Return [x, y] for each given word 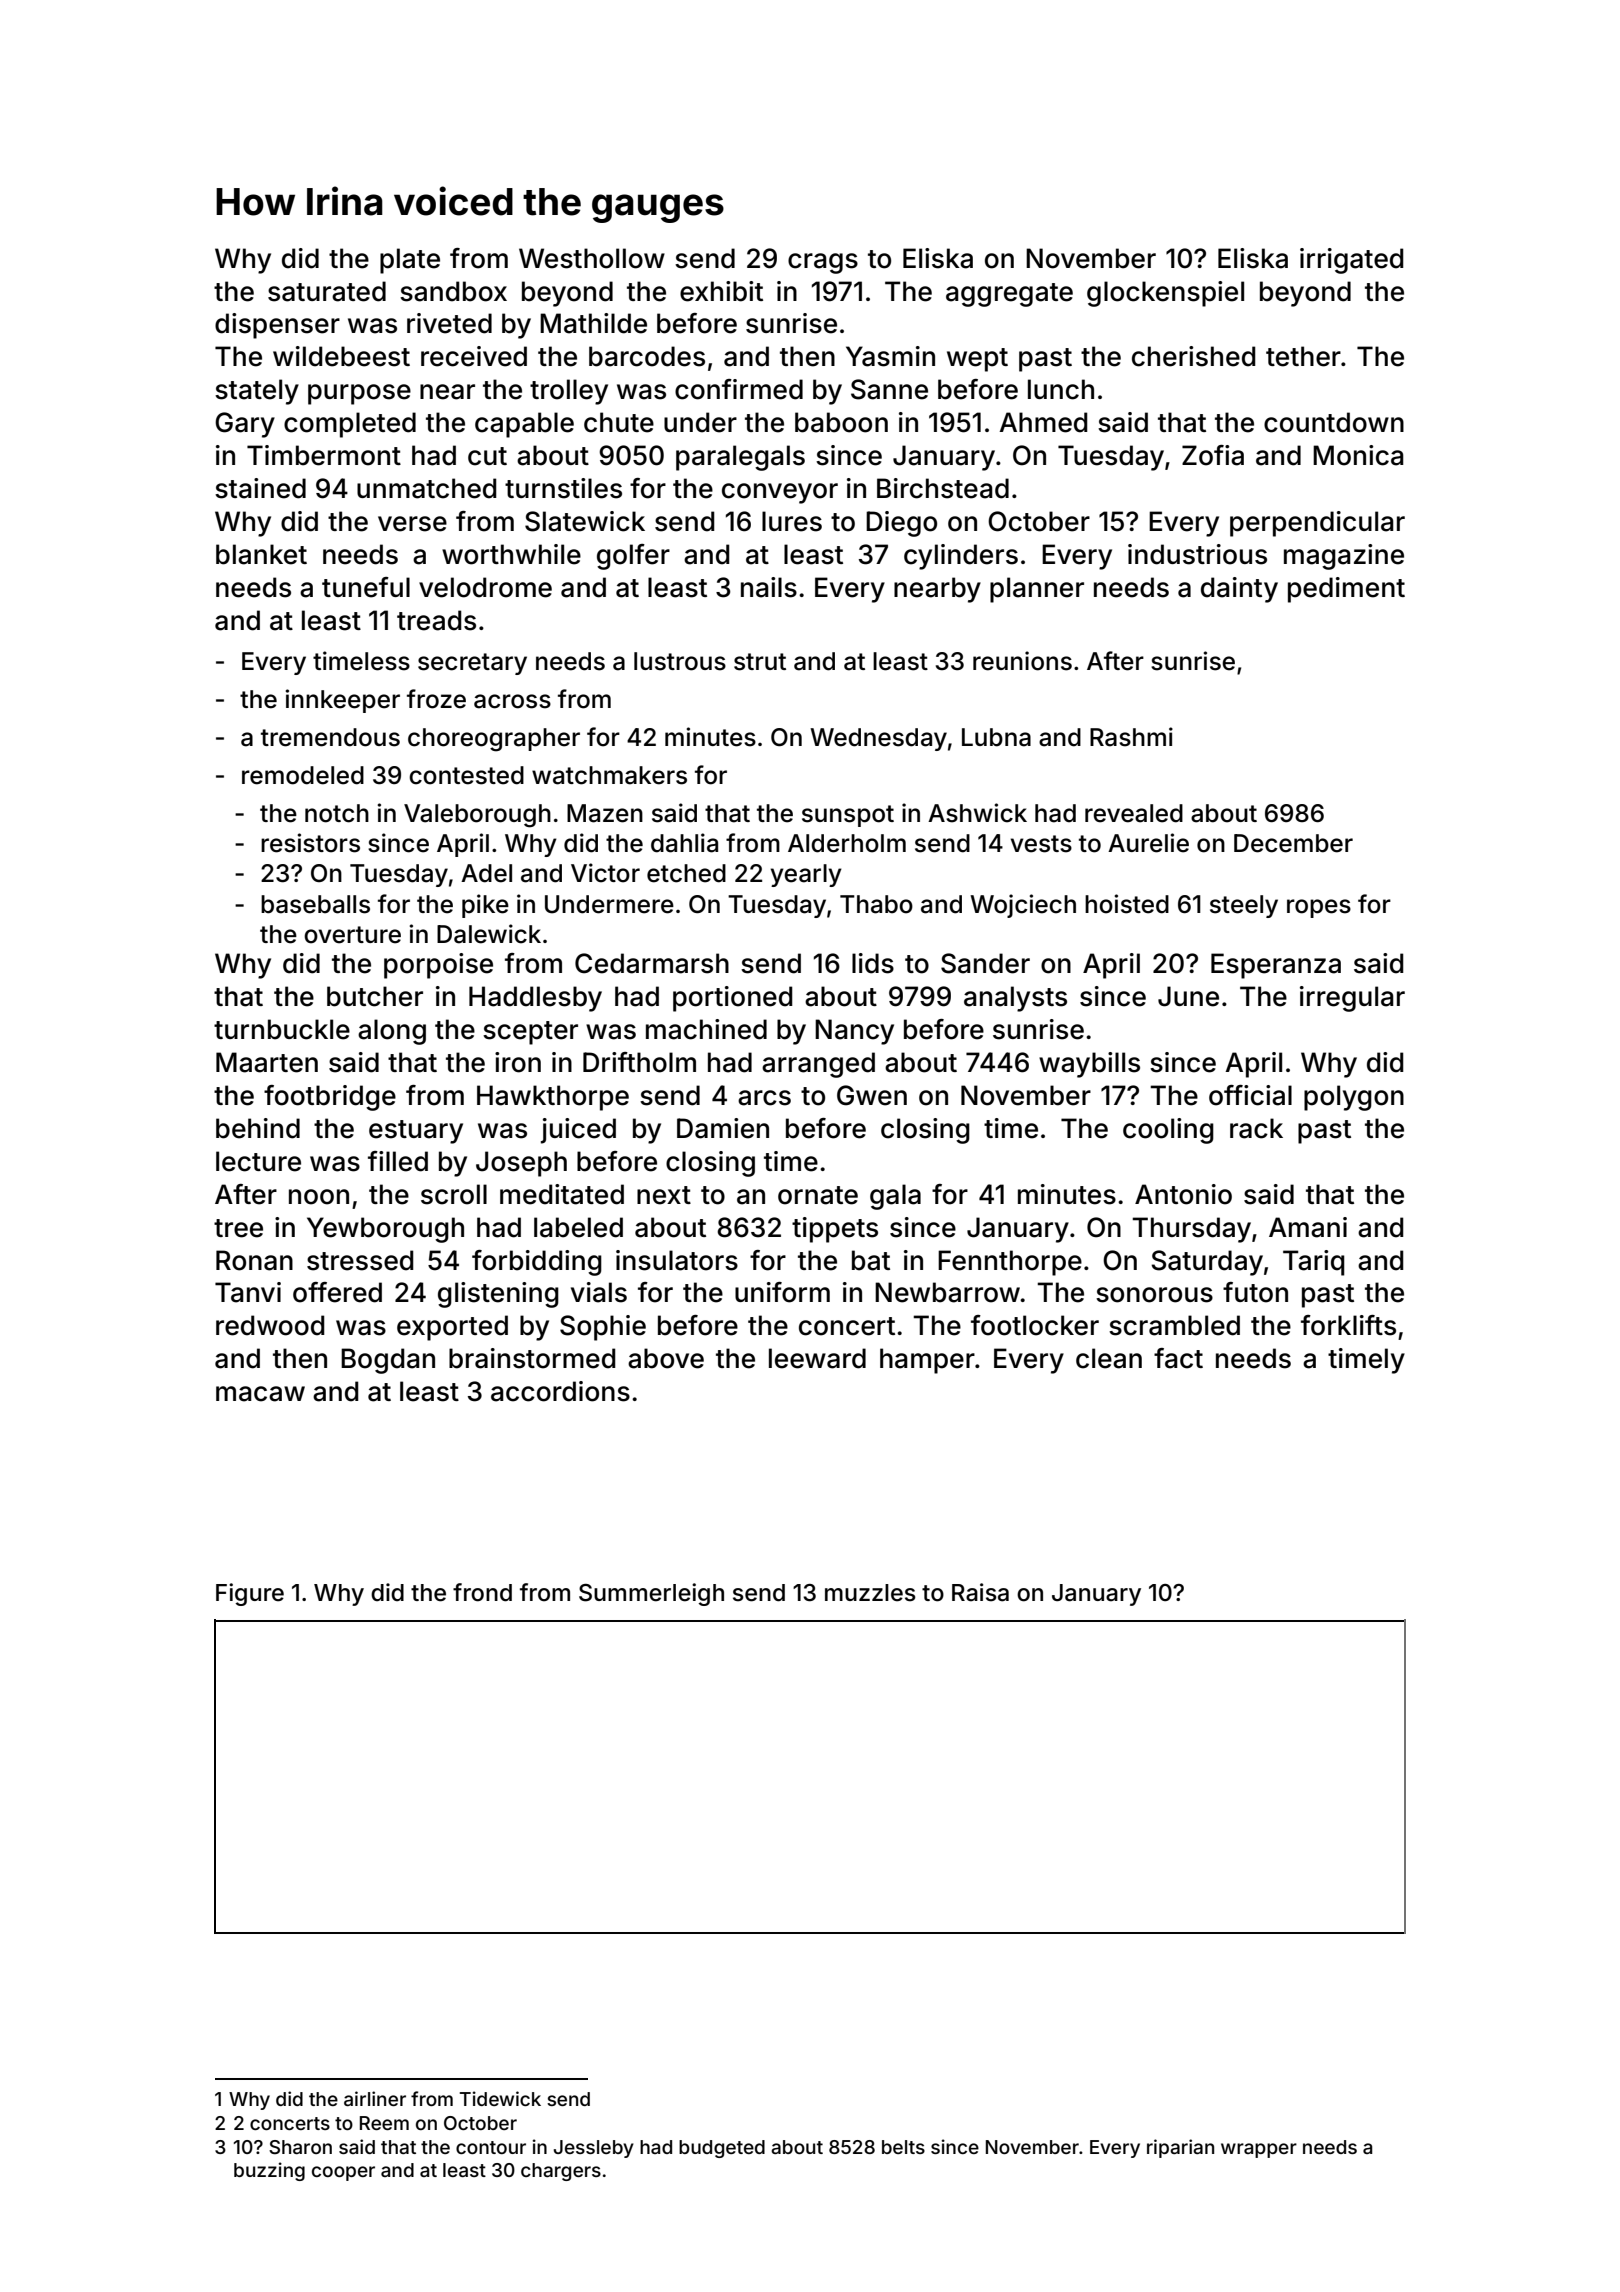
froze [436, 699]
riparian [1180, 2148]
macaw [260, 1394]
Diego [901, 524]
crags [823, 263]
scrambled [1174, 1325]
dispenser [277, 326]
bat [871, 1260]
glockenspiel [1165, 294]
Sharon [300, 2147]
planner [1037, 590]
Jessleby [594, 2149]
